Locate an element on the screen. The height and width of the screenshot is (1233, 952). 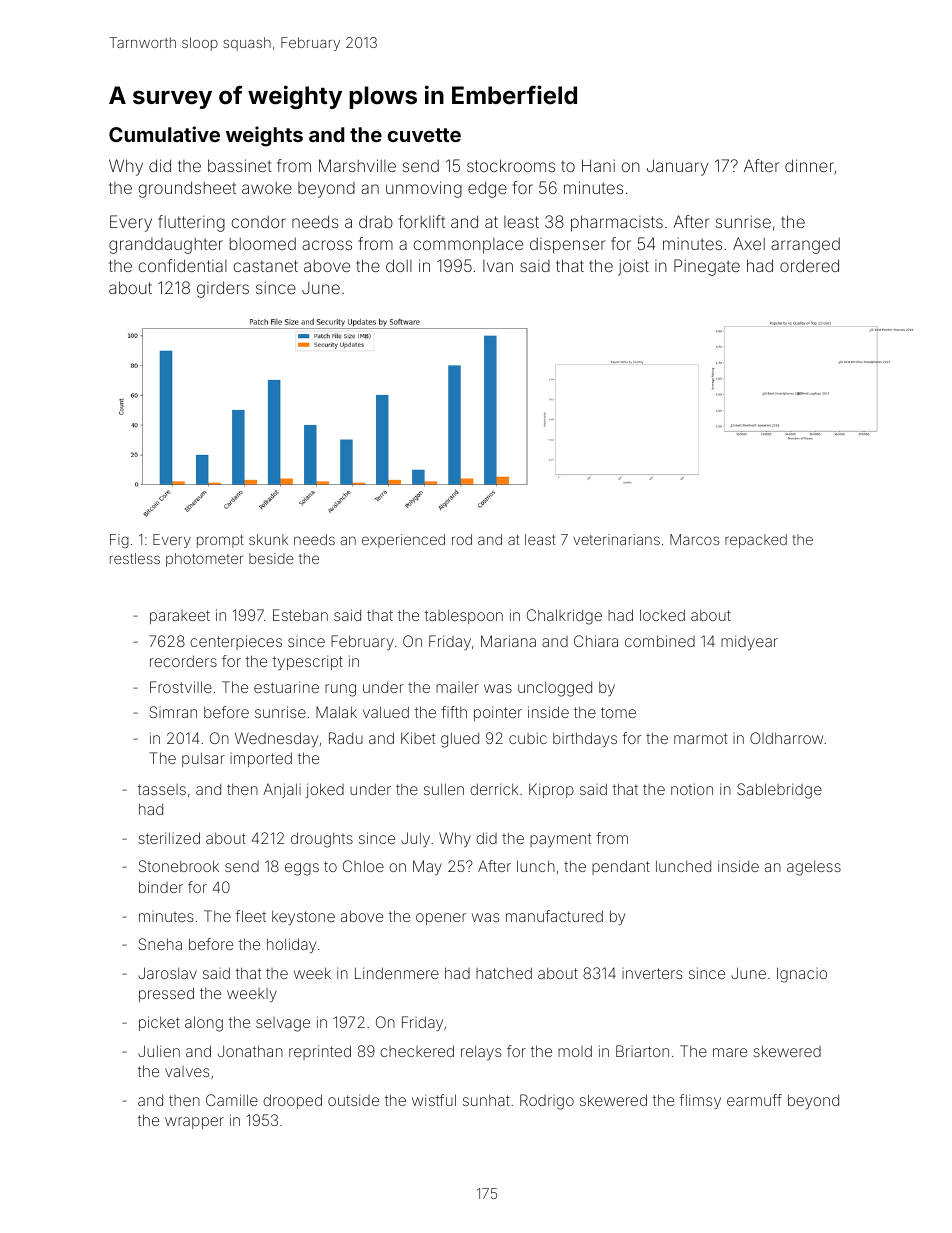
manufactured is located at coordinates (554, 916).
